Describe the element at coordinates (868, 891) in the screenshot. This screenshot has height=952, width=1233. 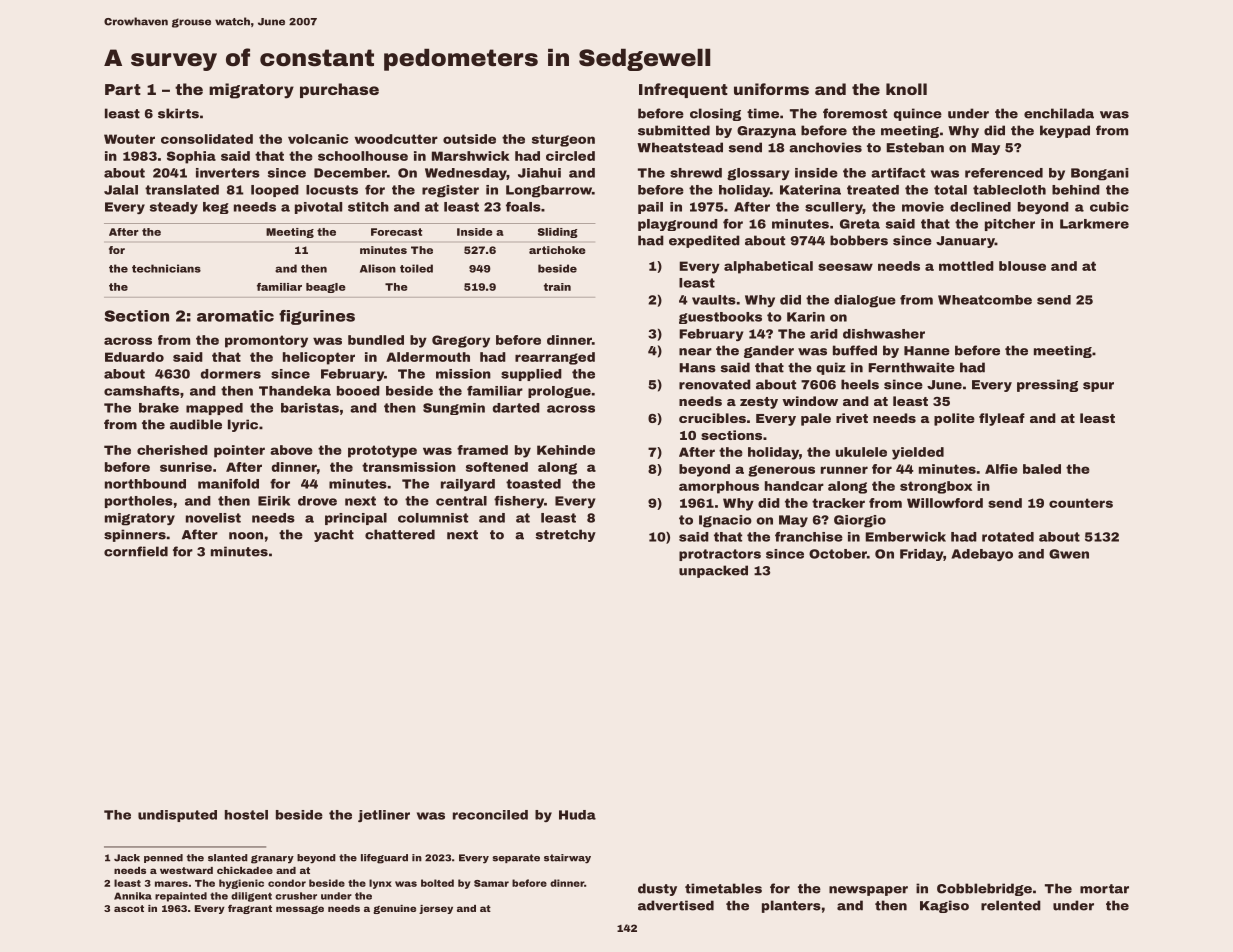
I see `newspaper` at that location.
